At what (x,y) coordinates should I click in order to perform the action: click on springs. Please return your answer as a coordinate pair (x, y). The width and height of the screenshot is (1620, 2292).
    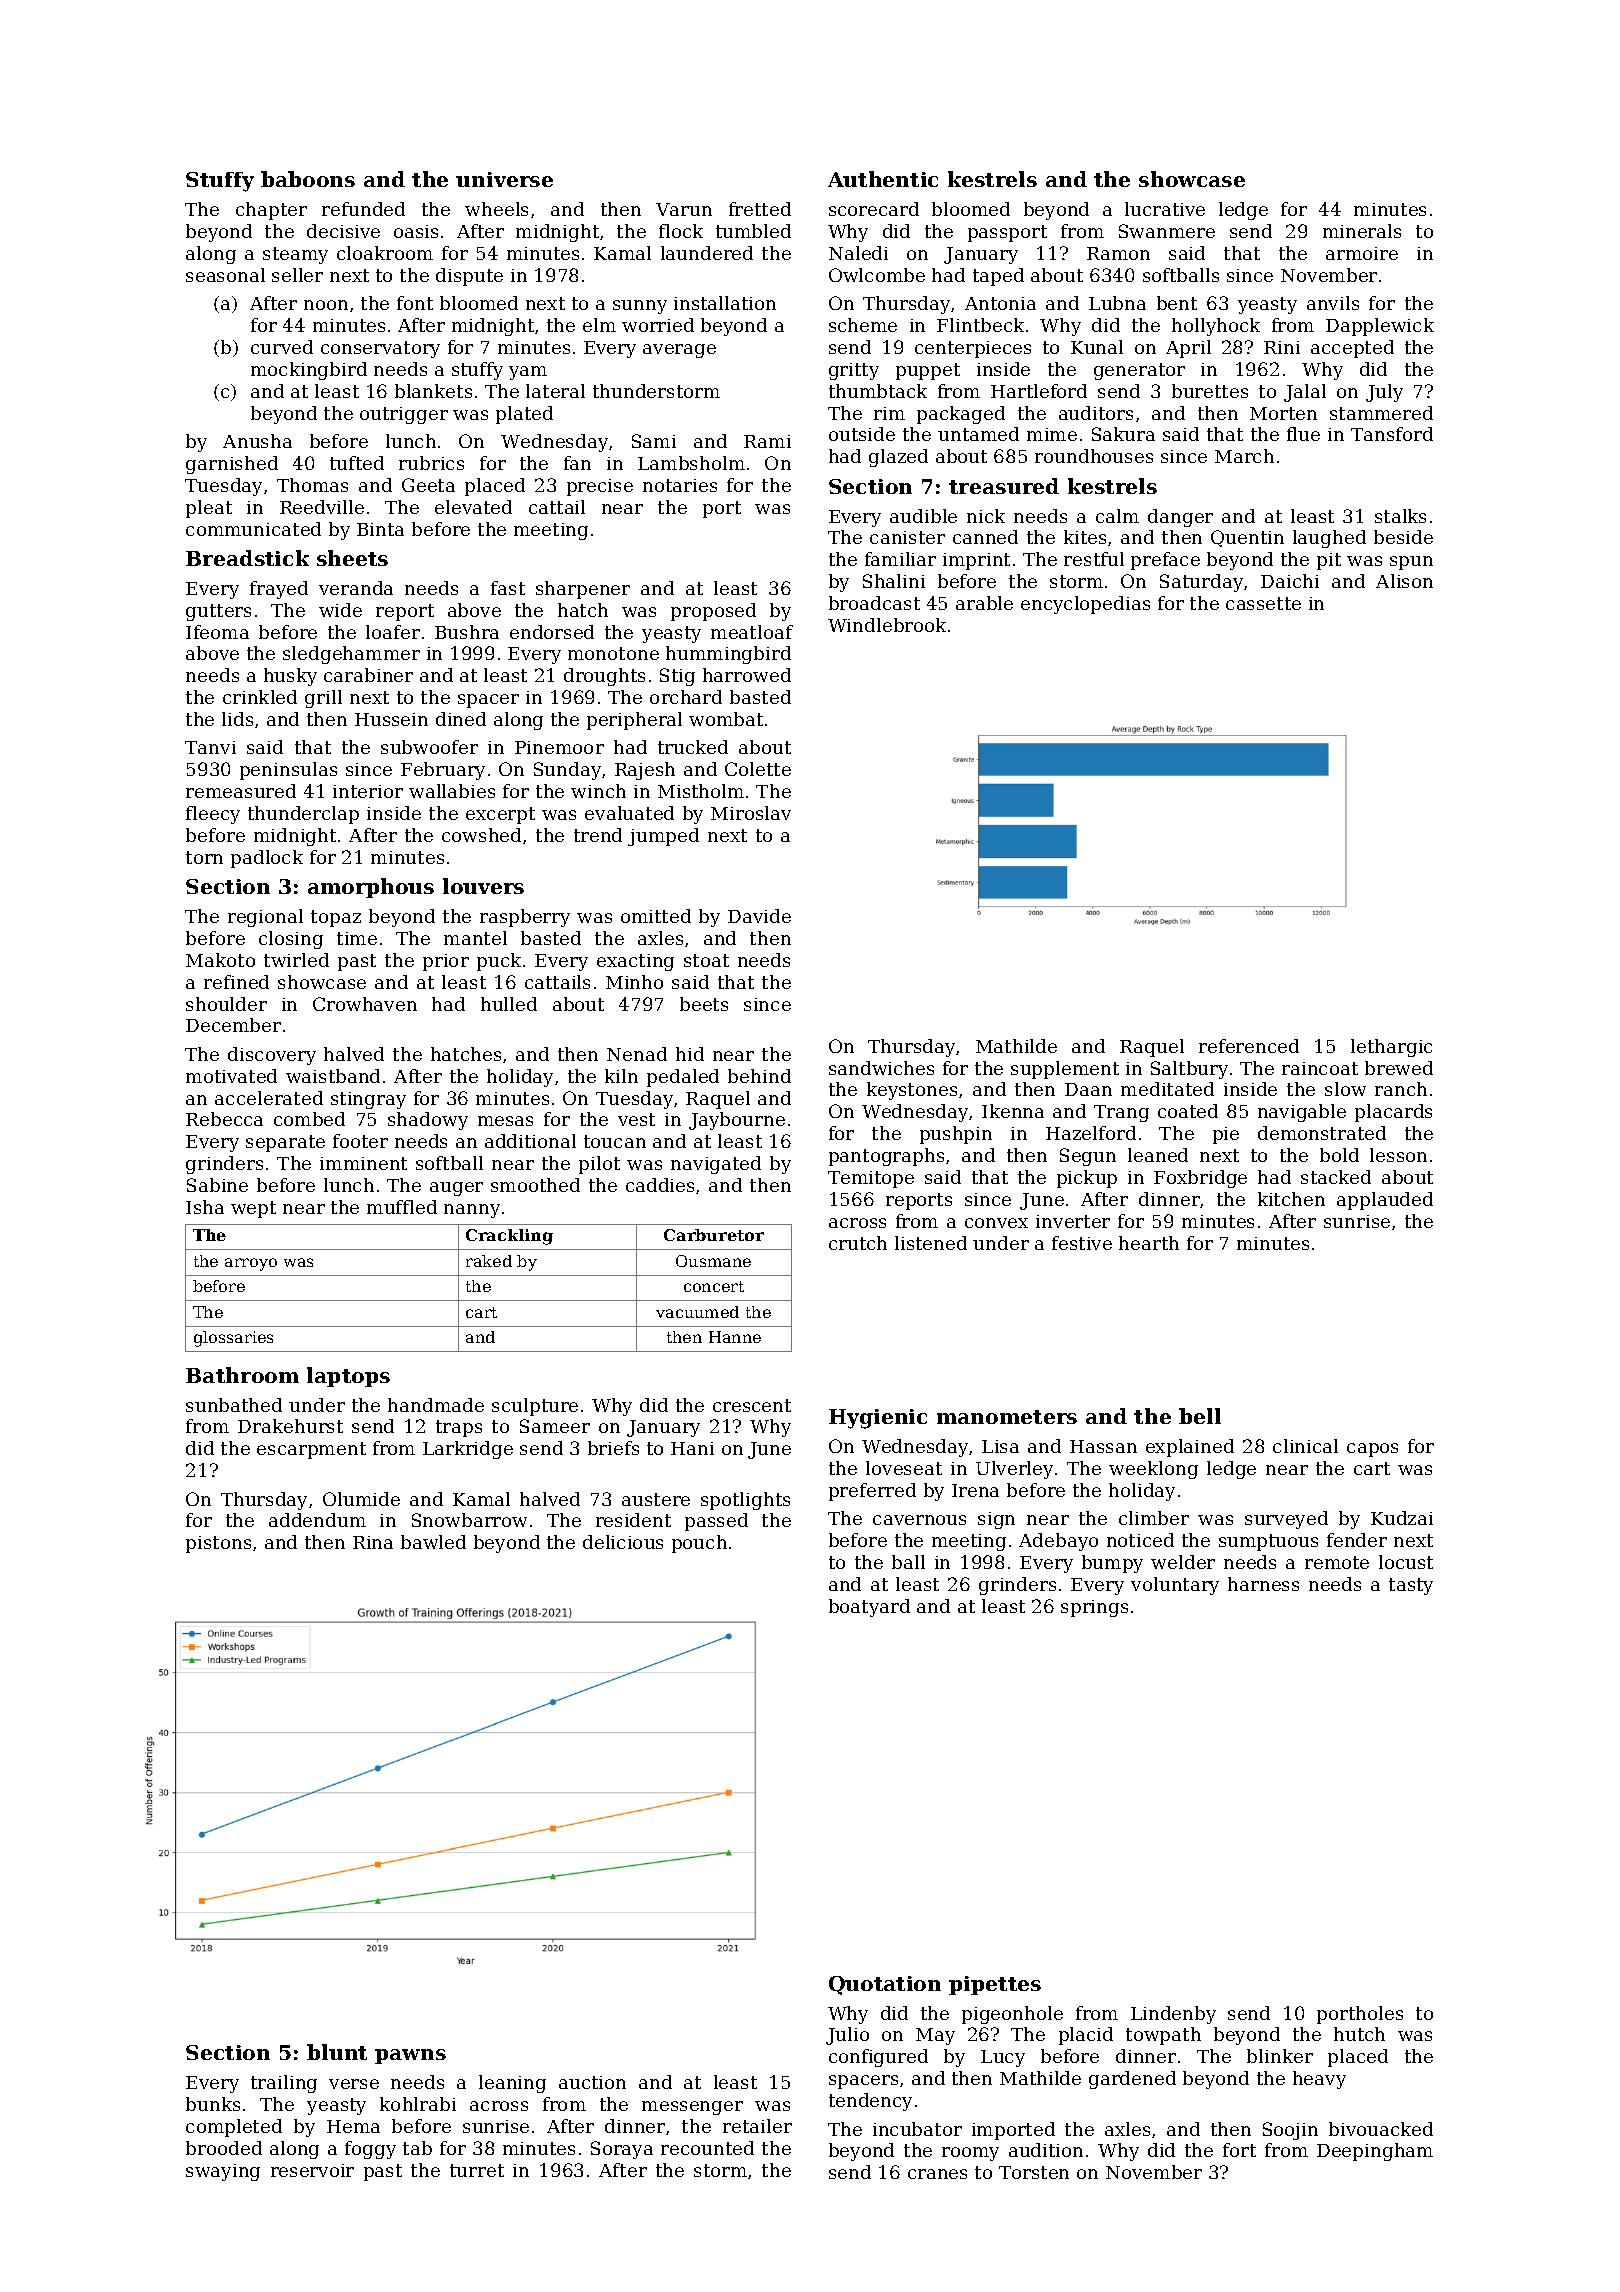
    Looking at the image, I should click on (1094, 1608).
